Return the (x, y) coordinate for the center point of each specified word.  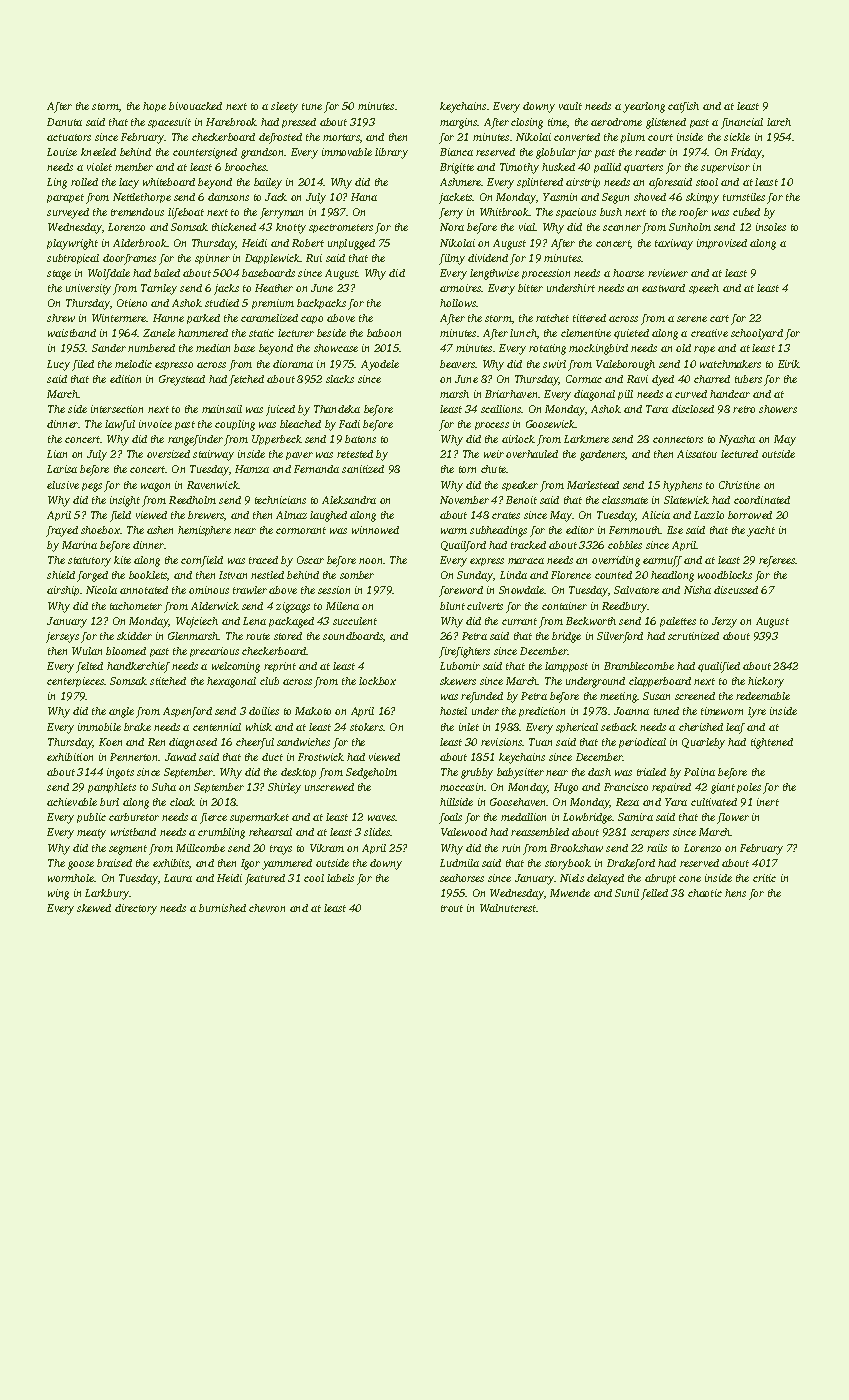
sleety (284, 107)
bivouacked (195, 106)
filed (83, 365)
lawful (120, 425)
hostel (453, 711)
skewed (94, 908)
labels (340, 878)
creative (709, 333)
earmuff (662, 561)
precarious (214, 652)
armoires (461, 288)
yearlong (644, 107)
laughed (328, 516)
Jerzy (724, 622)
